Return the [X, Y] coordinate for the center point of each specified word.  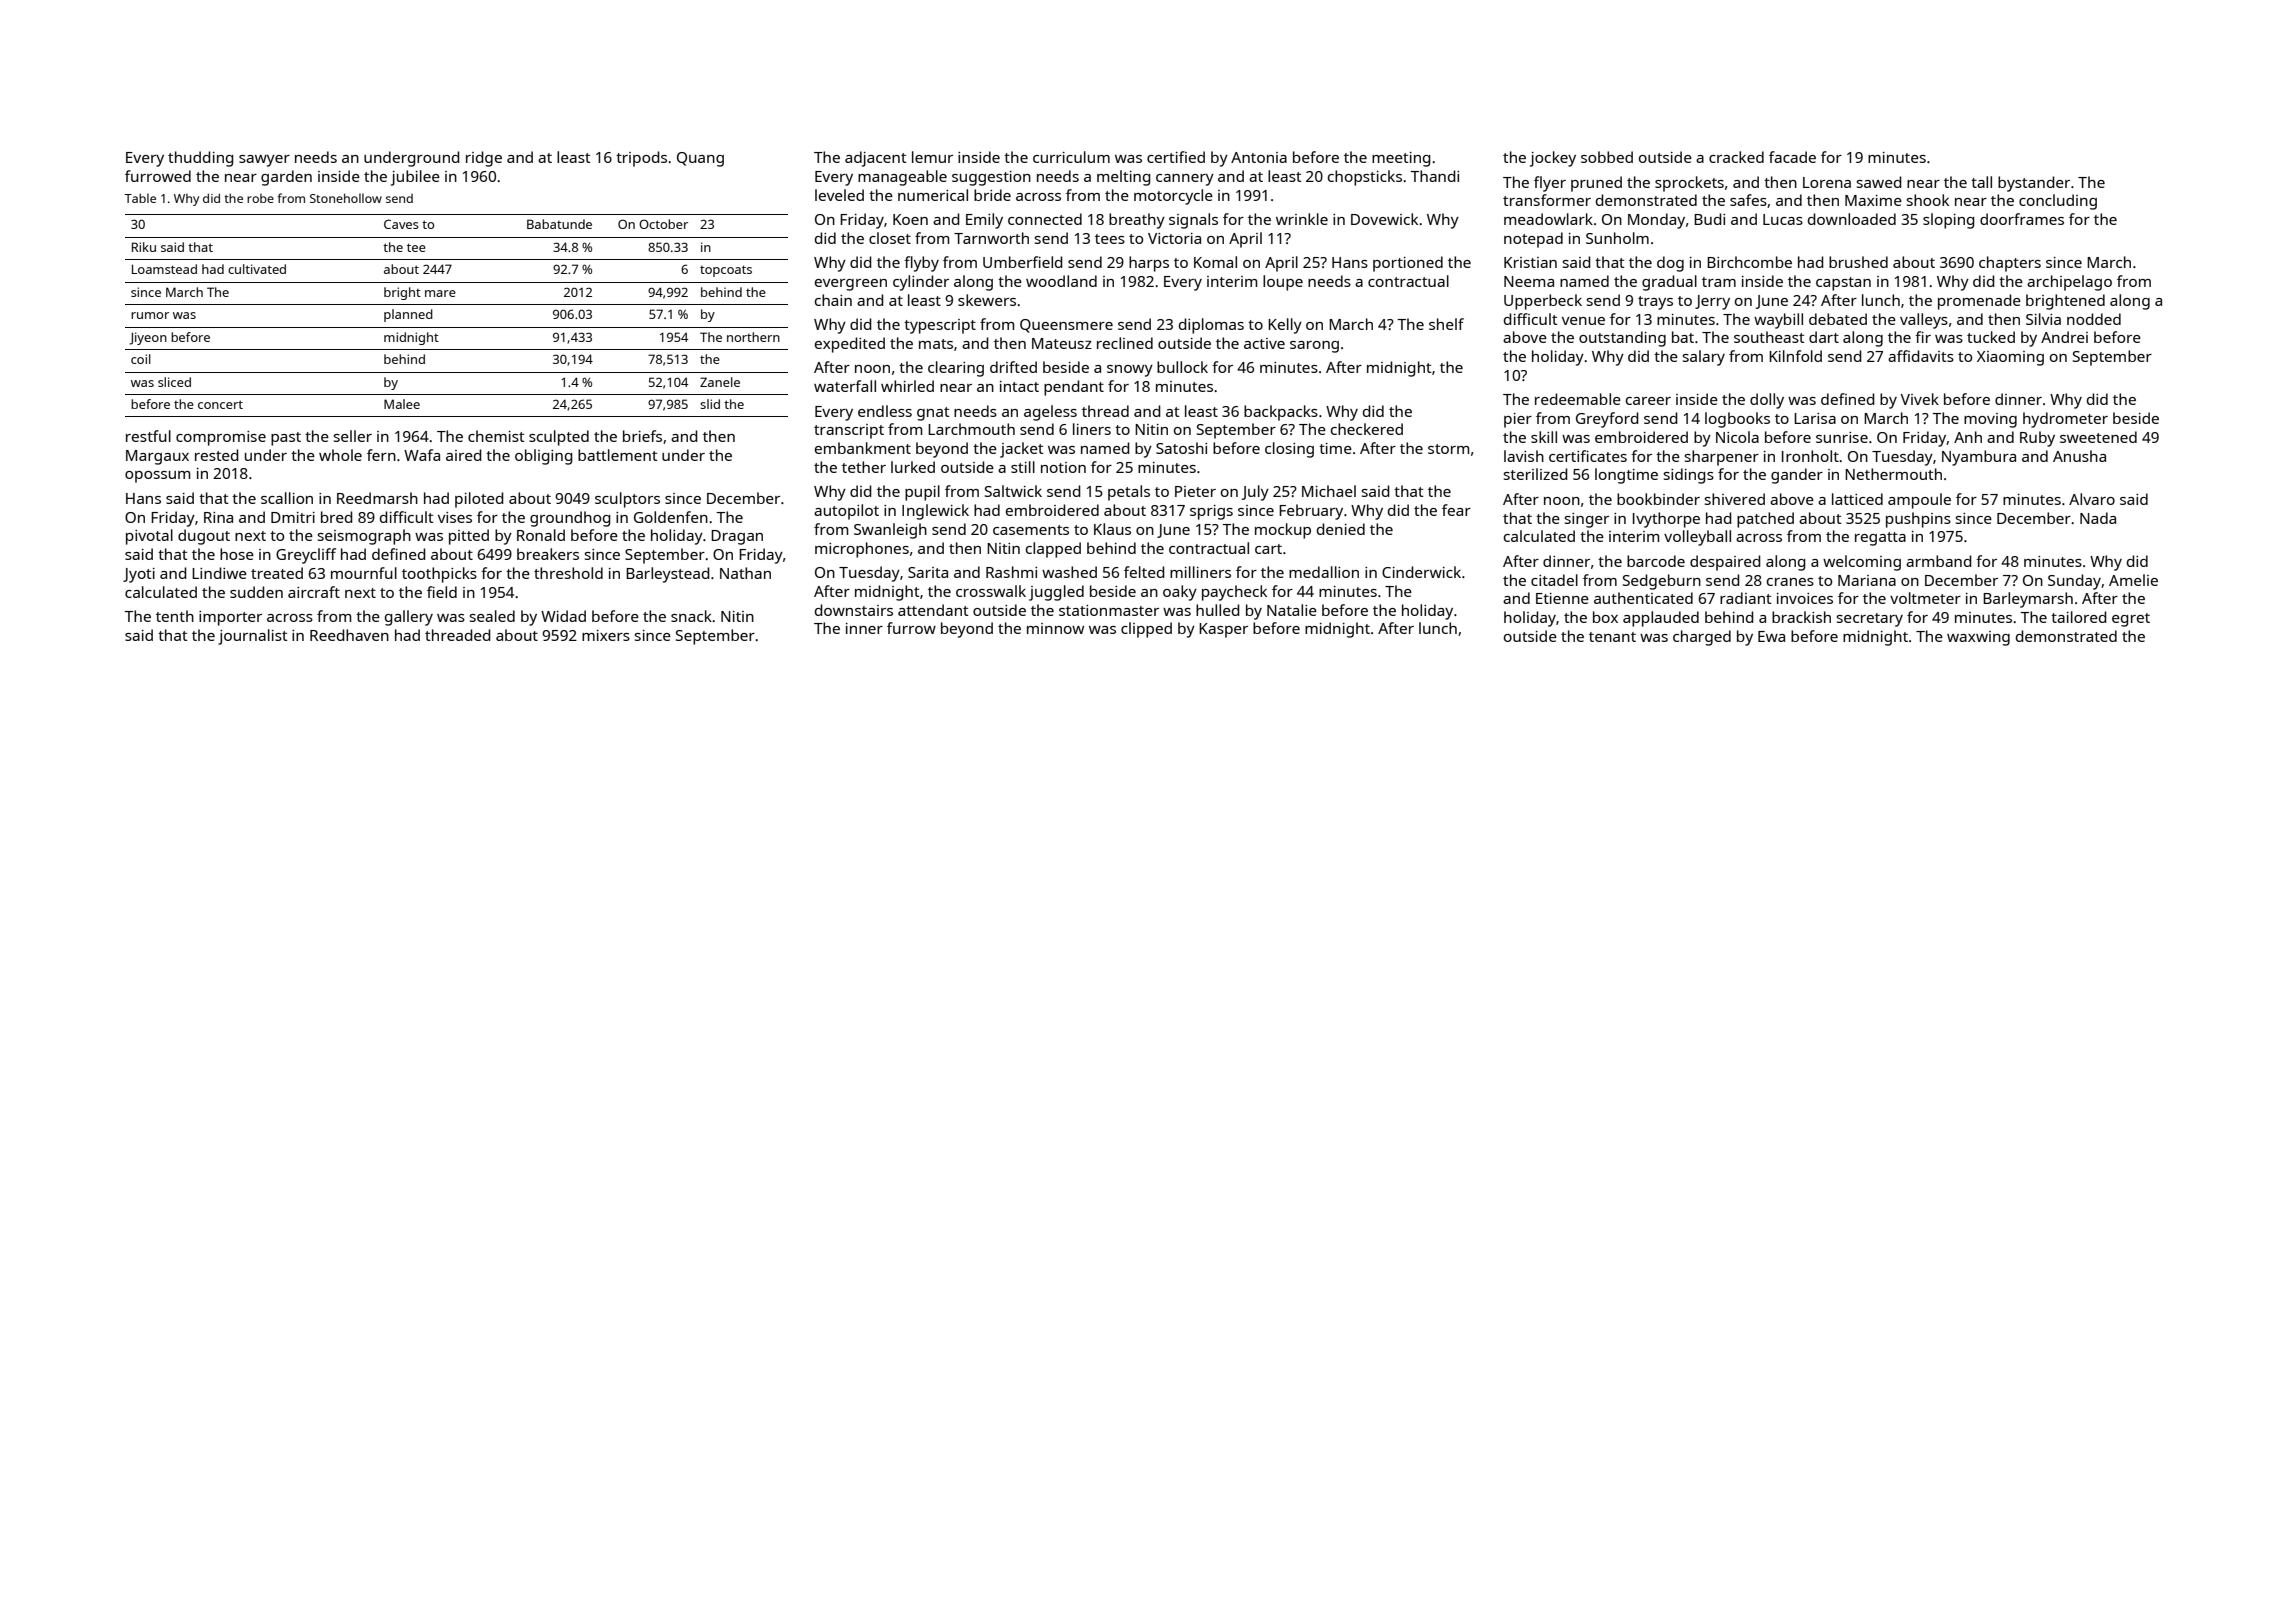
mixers [606, 635]
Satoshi [1181, 448]
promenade [1979, 302]
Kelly [1285, 326]
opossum [157, 477]
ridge [484, 159]
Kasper [1223, 630]
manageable [902, 178]
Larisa [1815, 418]
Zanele [720, 382]
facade [1792, 157]
